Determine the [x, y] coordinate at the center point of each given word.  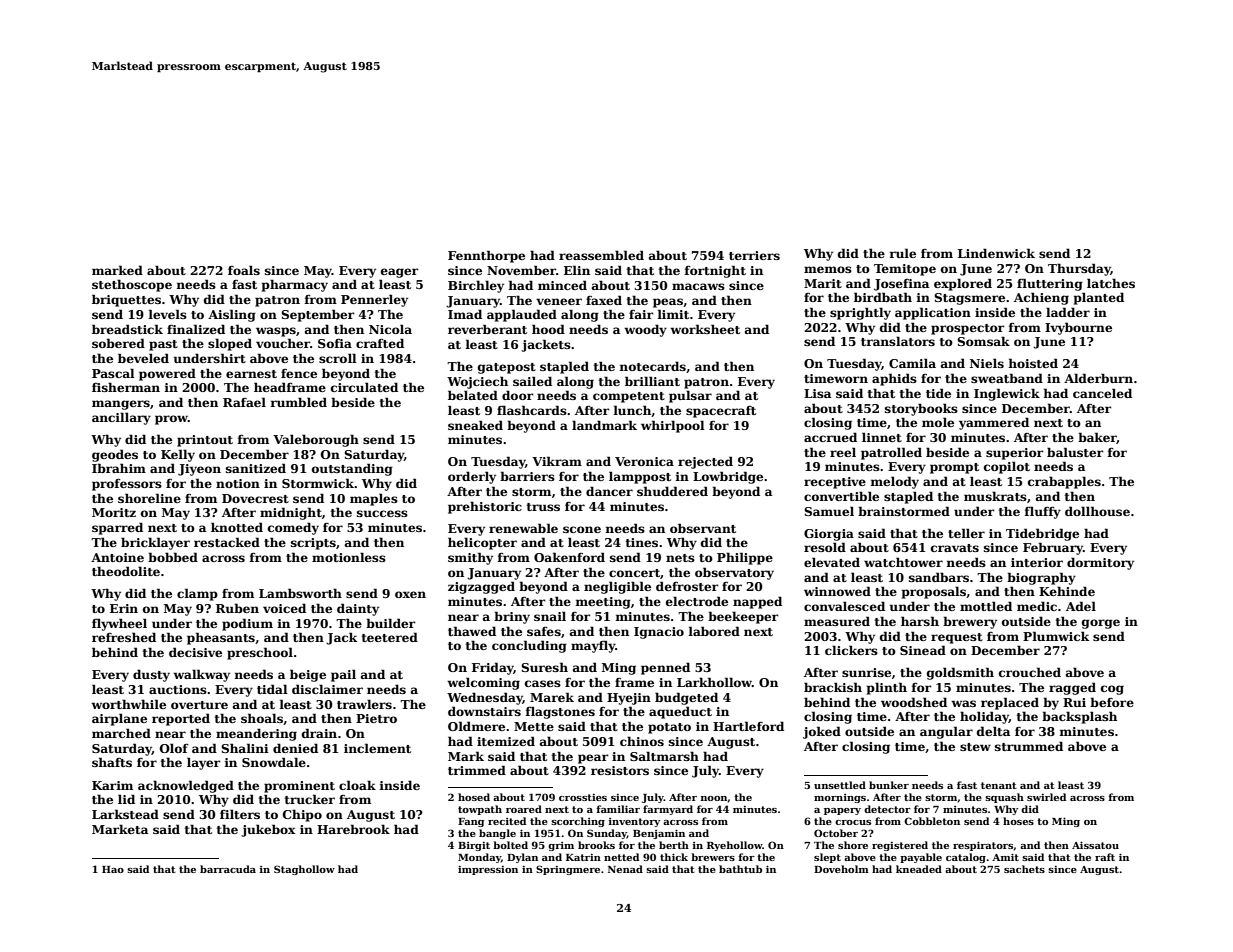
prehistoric [485, 507]
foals [244, 270]
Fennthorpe [486, 256]
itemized [506, 741]
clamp [197, 594]
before [1112, 702]
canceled [1102, 393]
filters [240, 814]
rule [902, 253]
